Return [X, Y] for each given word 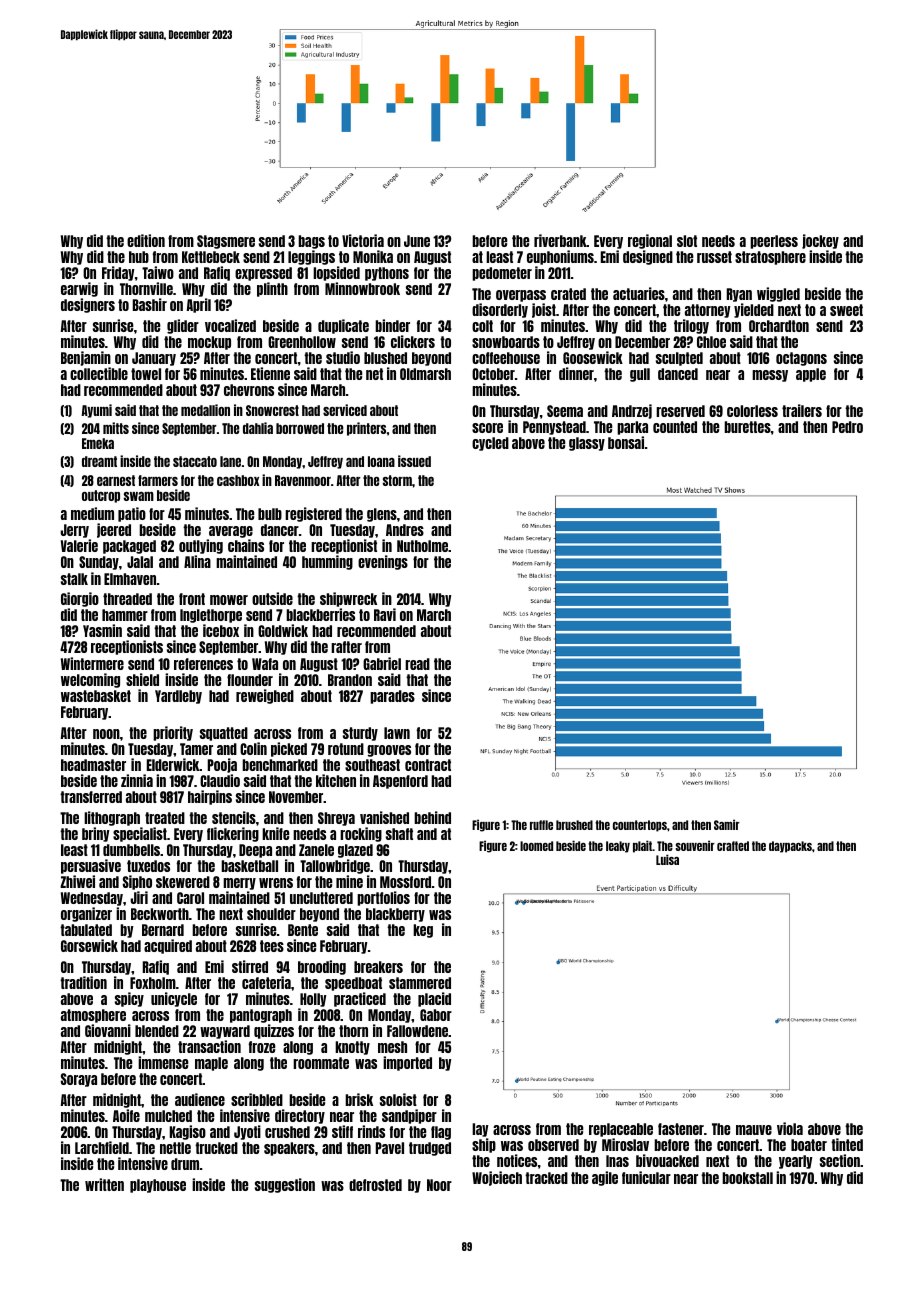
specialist [140, 834]
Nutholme [422, 546]
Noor [439, 1185]
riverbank [560, 240]
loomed [536, 846]
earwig [79, 289]
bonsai [626, 442]
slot [687, 241]
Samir [727, 824]
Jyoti [247, 1132]
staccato [195, 461]
